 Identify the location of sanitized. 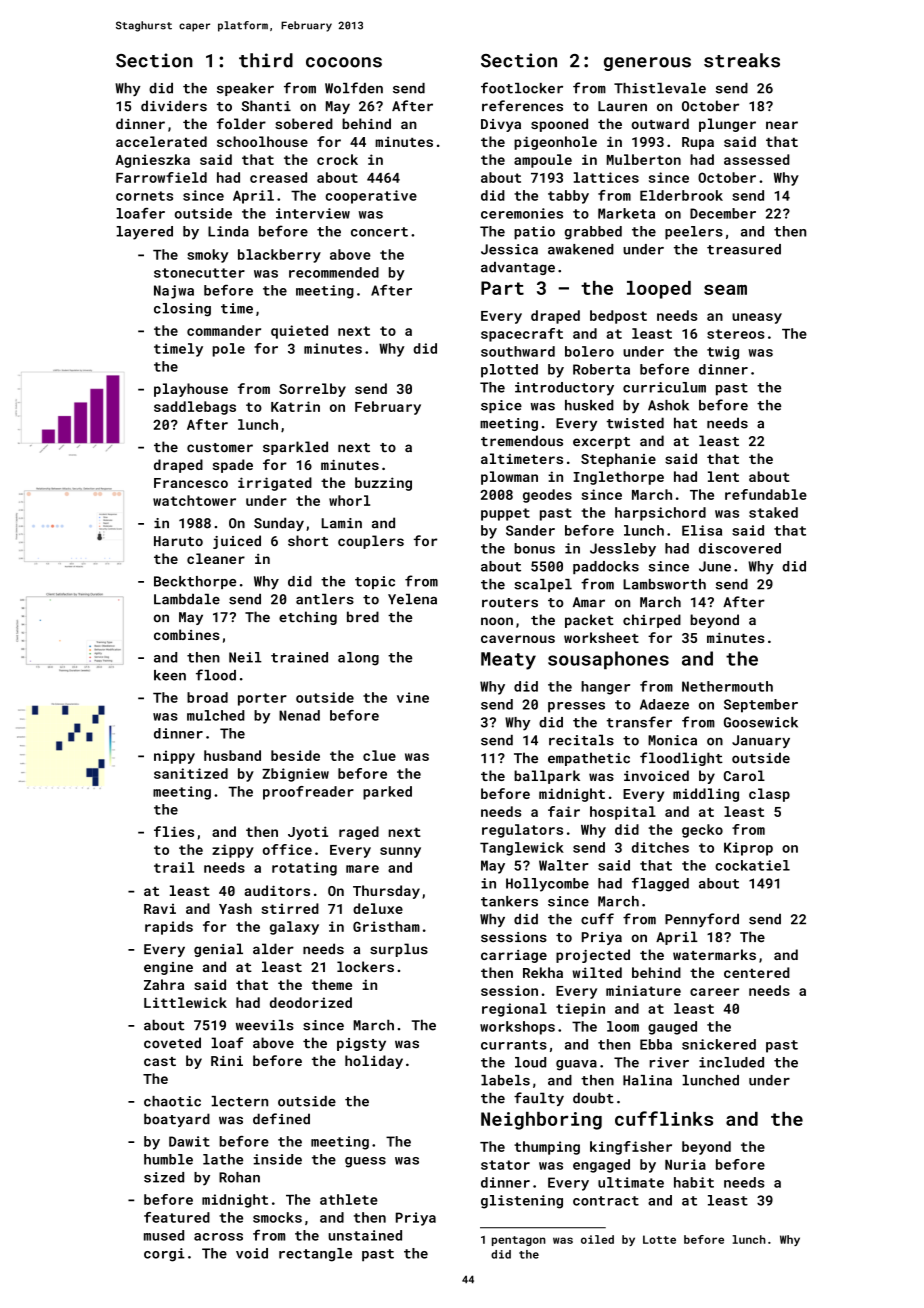
(191, 773).
